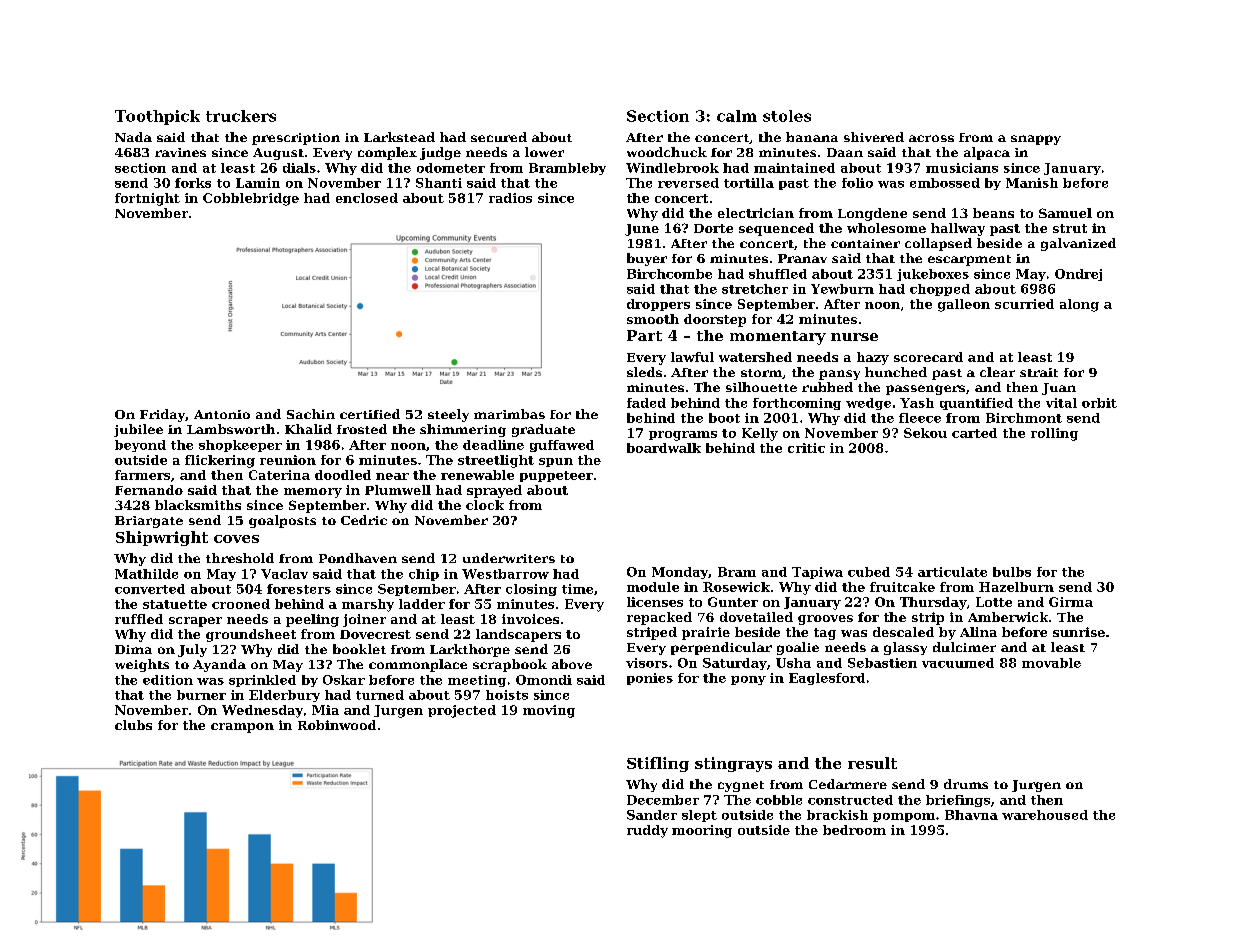 The width and height of the screenshot is (1233, 952). I want to click on ravines, so click(180, 152).
